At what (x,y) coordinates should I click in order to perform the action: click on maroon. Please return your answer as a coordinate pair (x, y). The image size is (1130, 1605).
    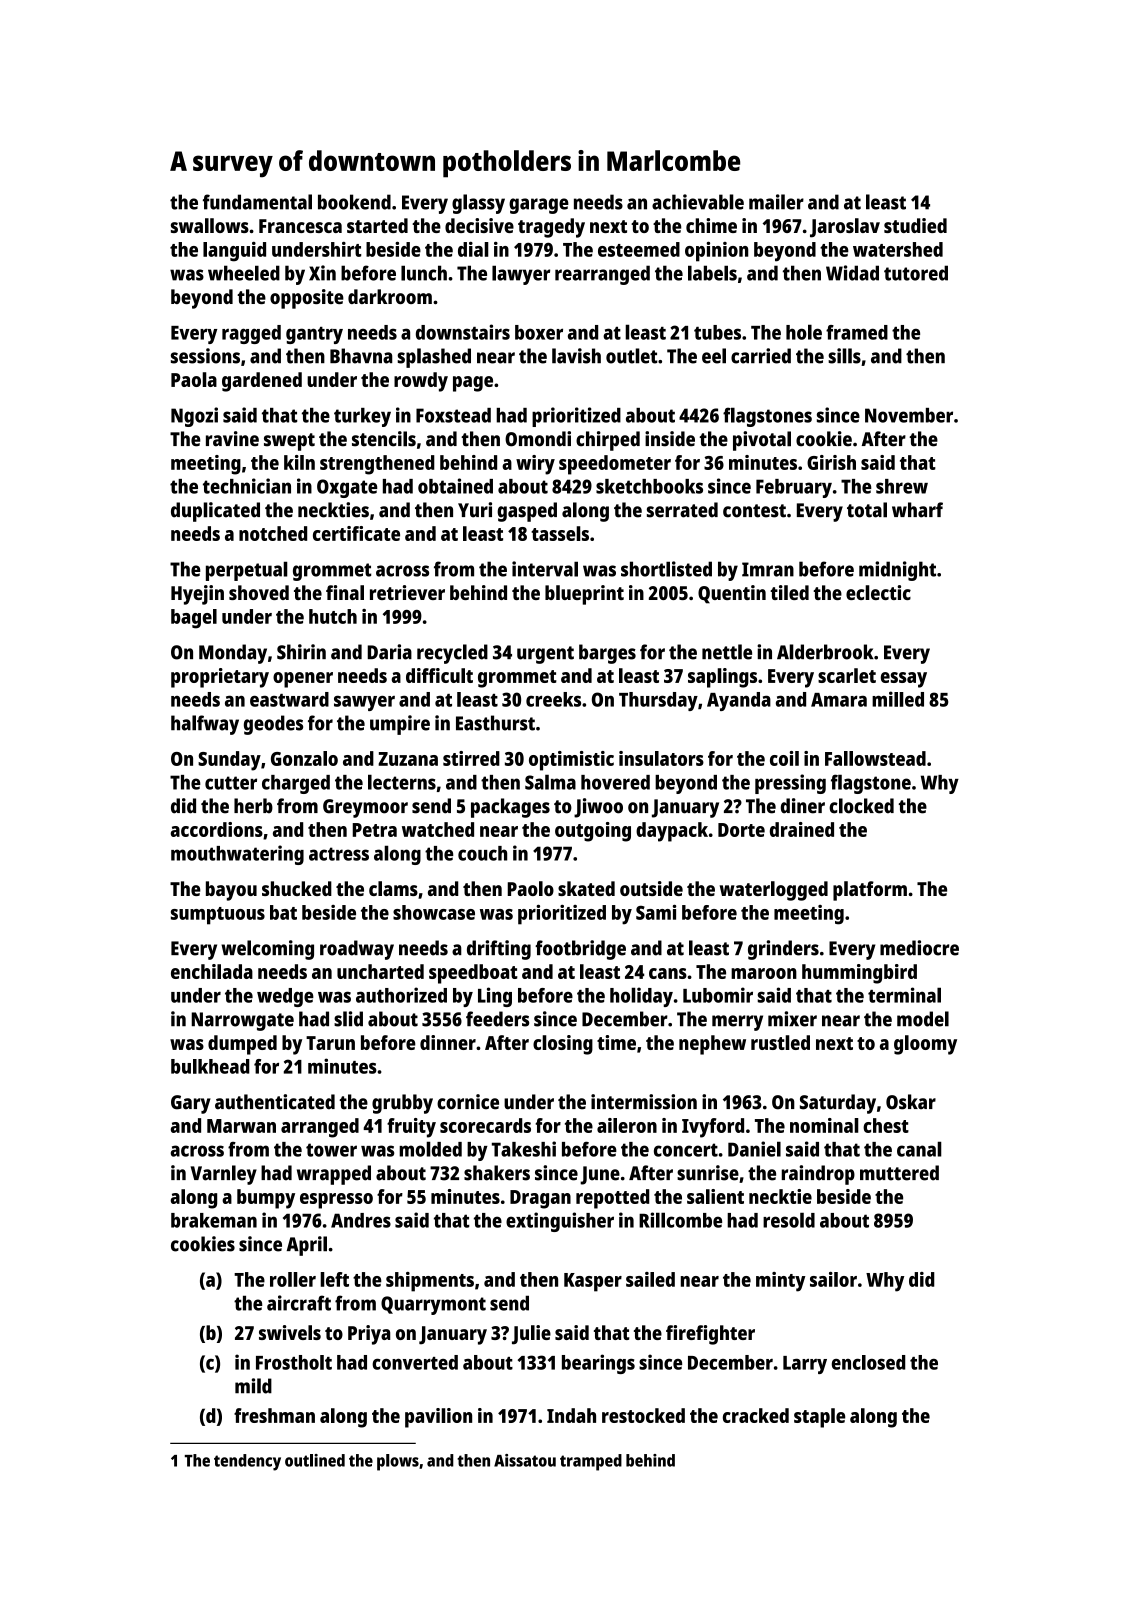
    Looking at the image, I should click on (764, 973).
